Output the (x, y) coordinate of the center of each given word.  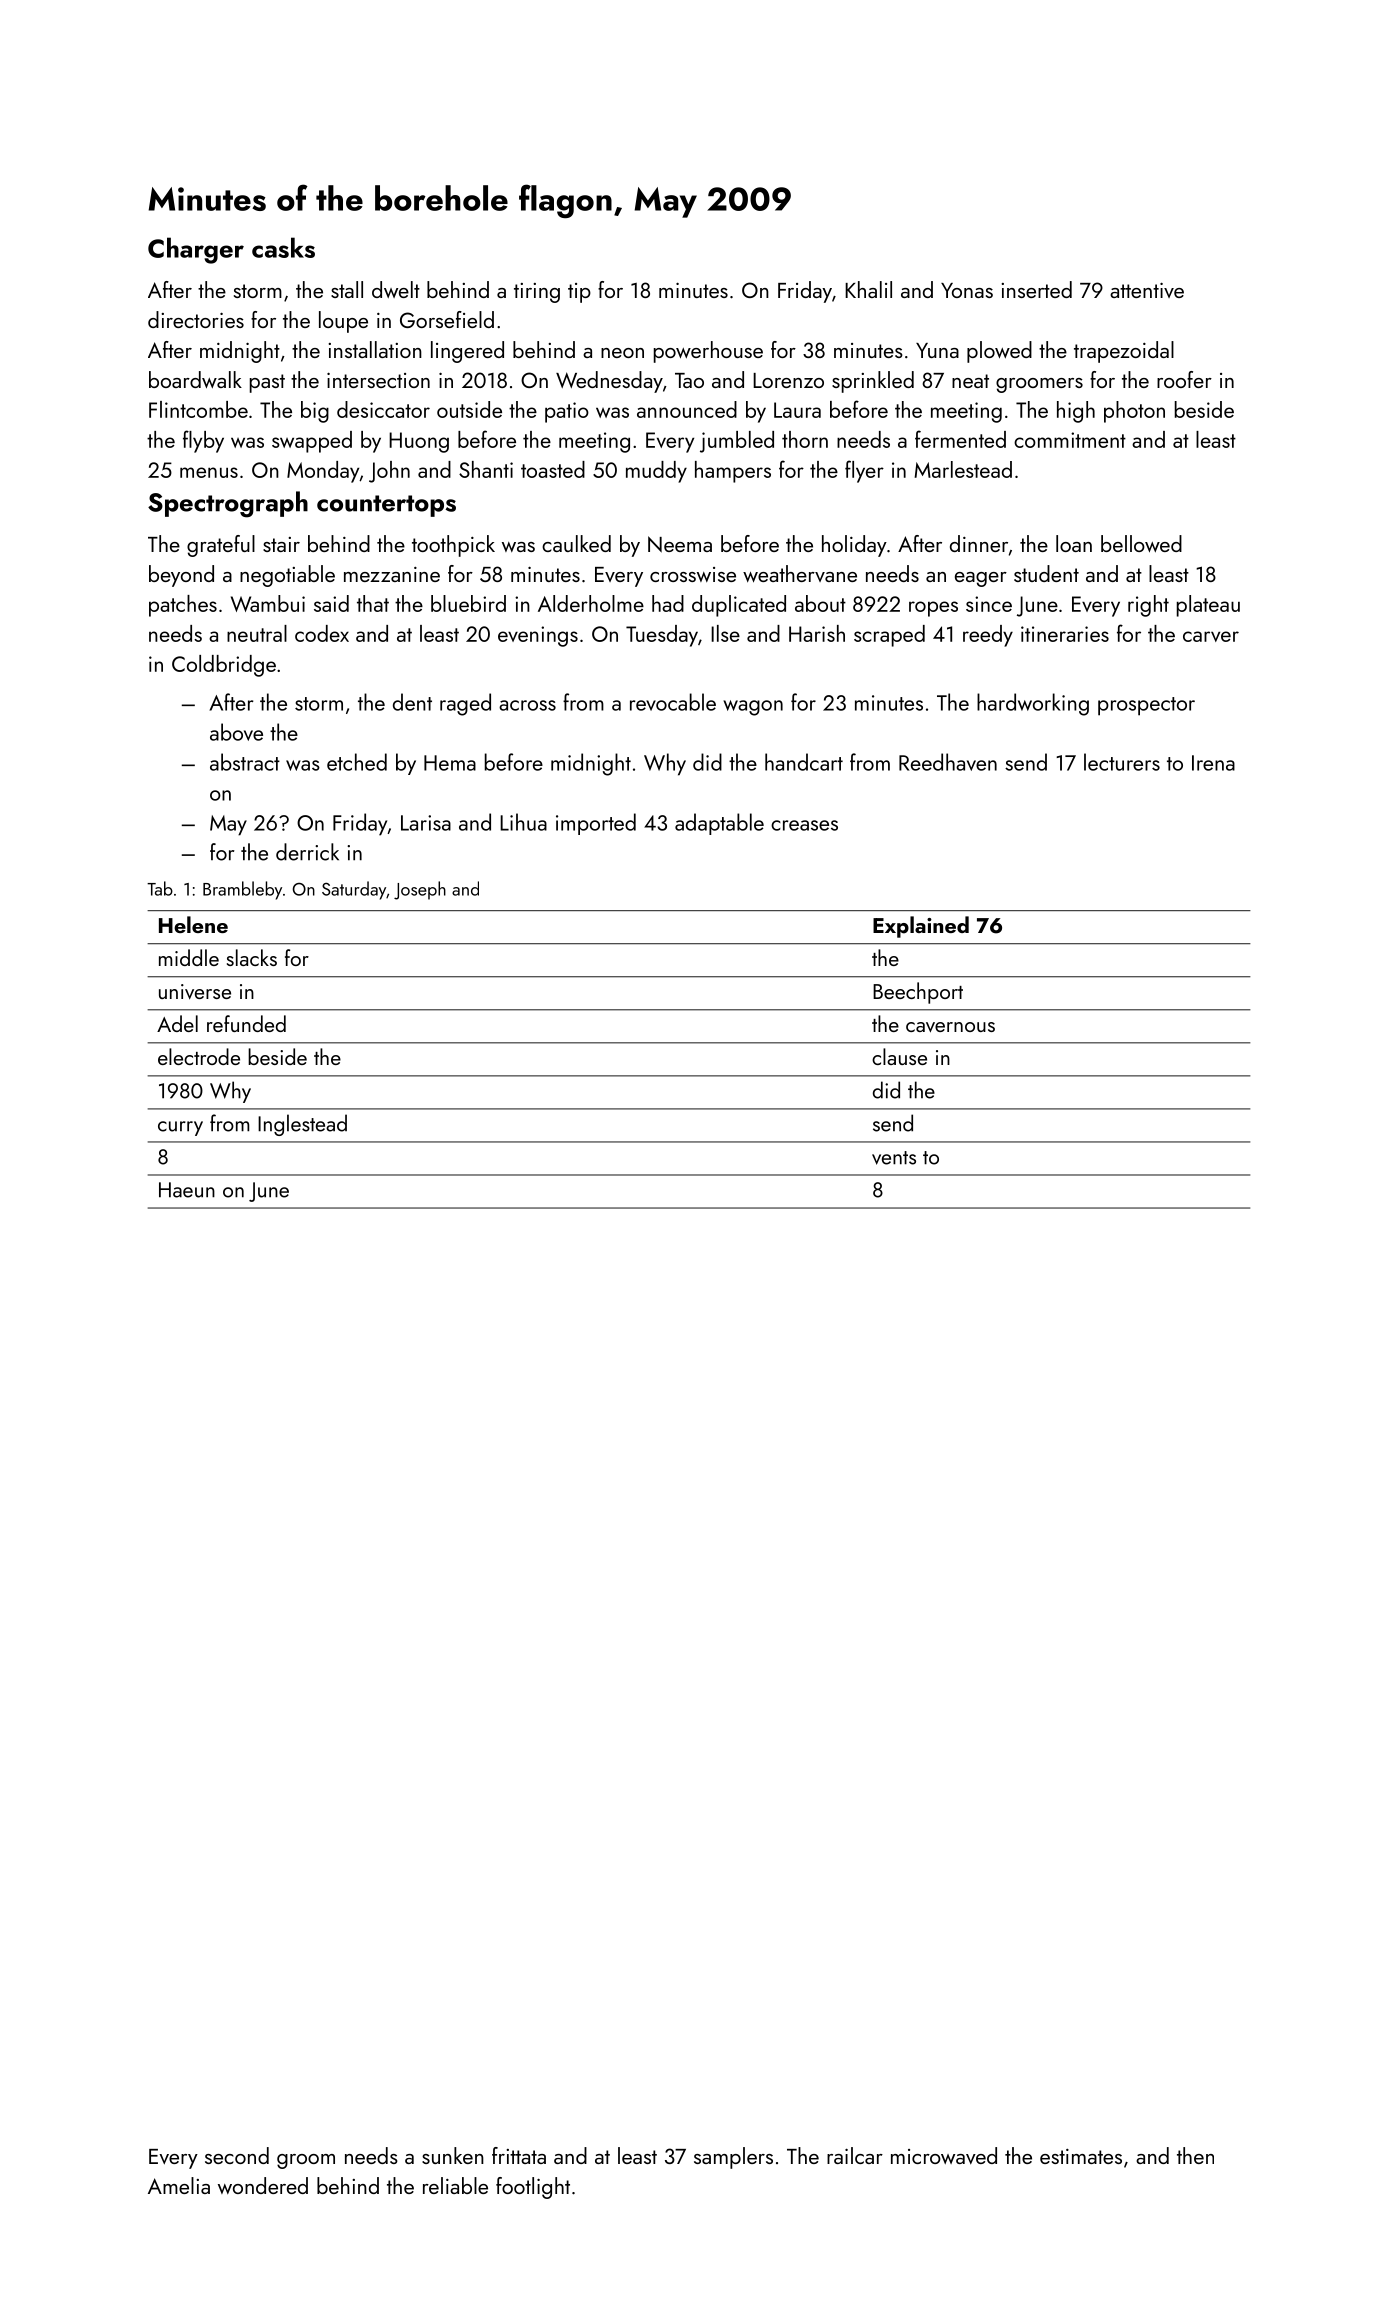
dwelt (396, 289)
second (237, 2155)
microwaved (944, 2155)
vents (894, 1158)
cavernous (950, 1027)
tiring (537, 293)
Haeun (187, 1190)
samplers (733, 2158)
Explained (921, 927)
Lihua (523, 822)
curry (180, 1128)
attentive (1147, 290)
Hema (450, 763)
